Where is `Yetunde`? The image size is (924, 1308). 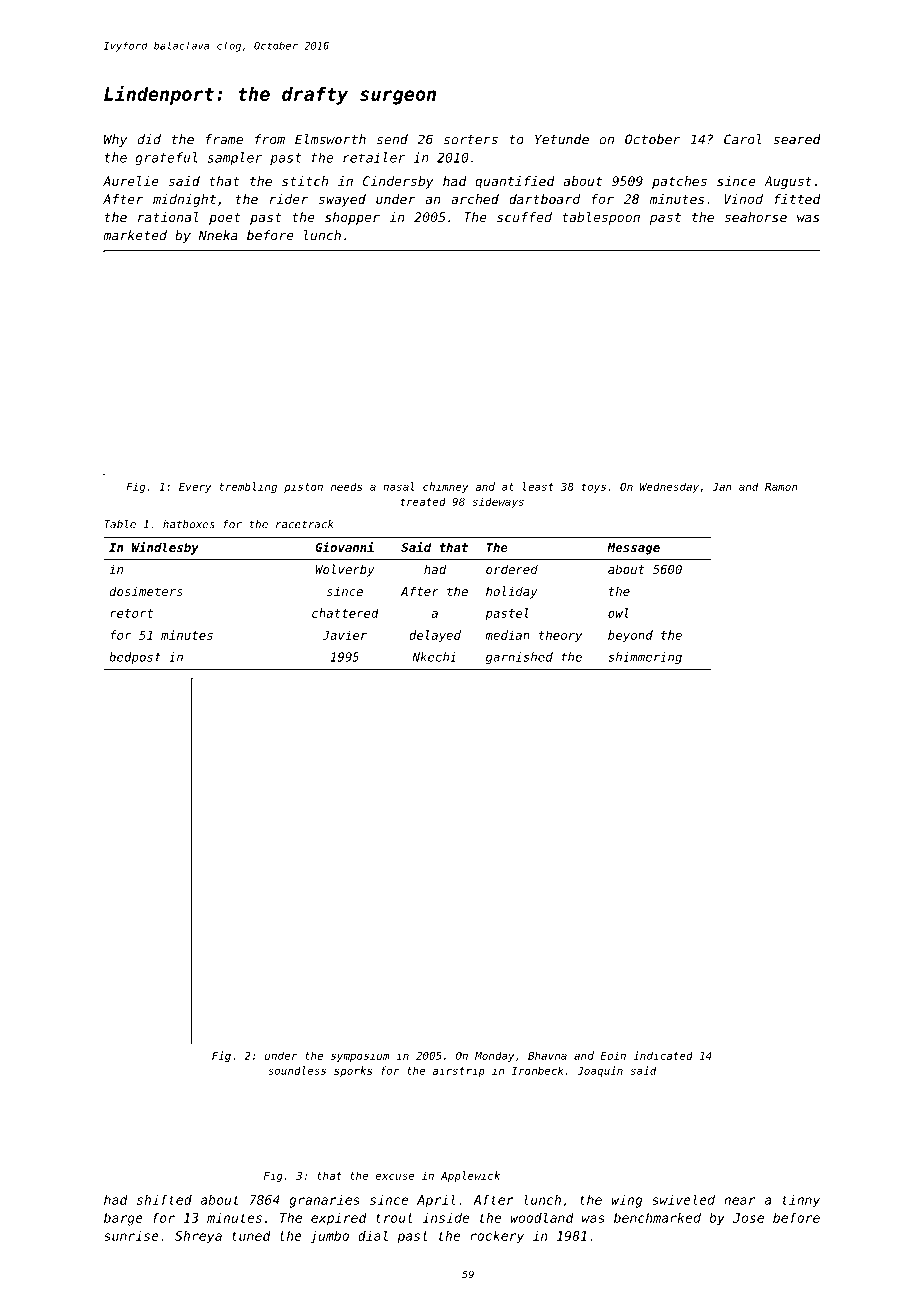
Yetunde is located at coordinates (562, 139).
